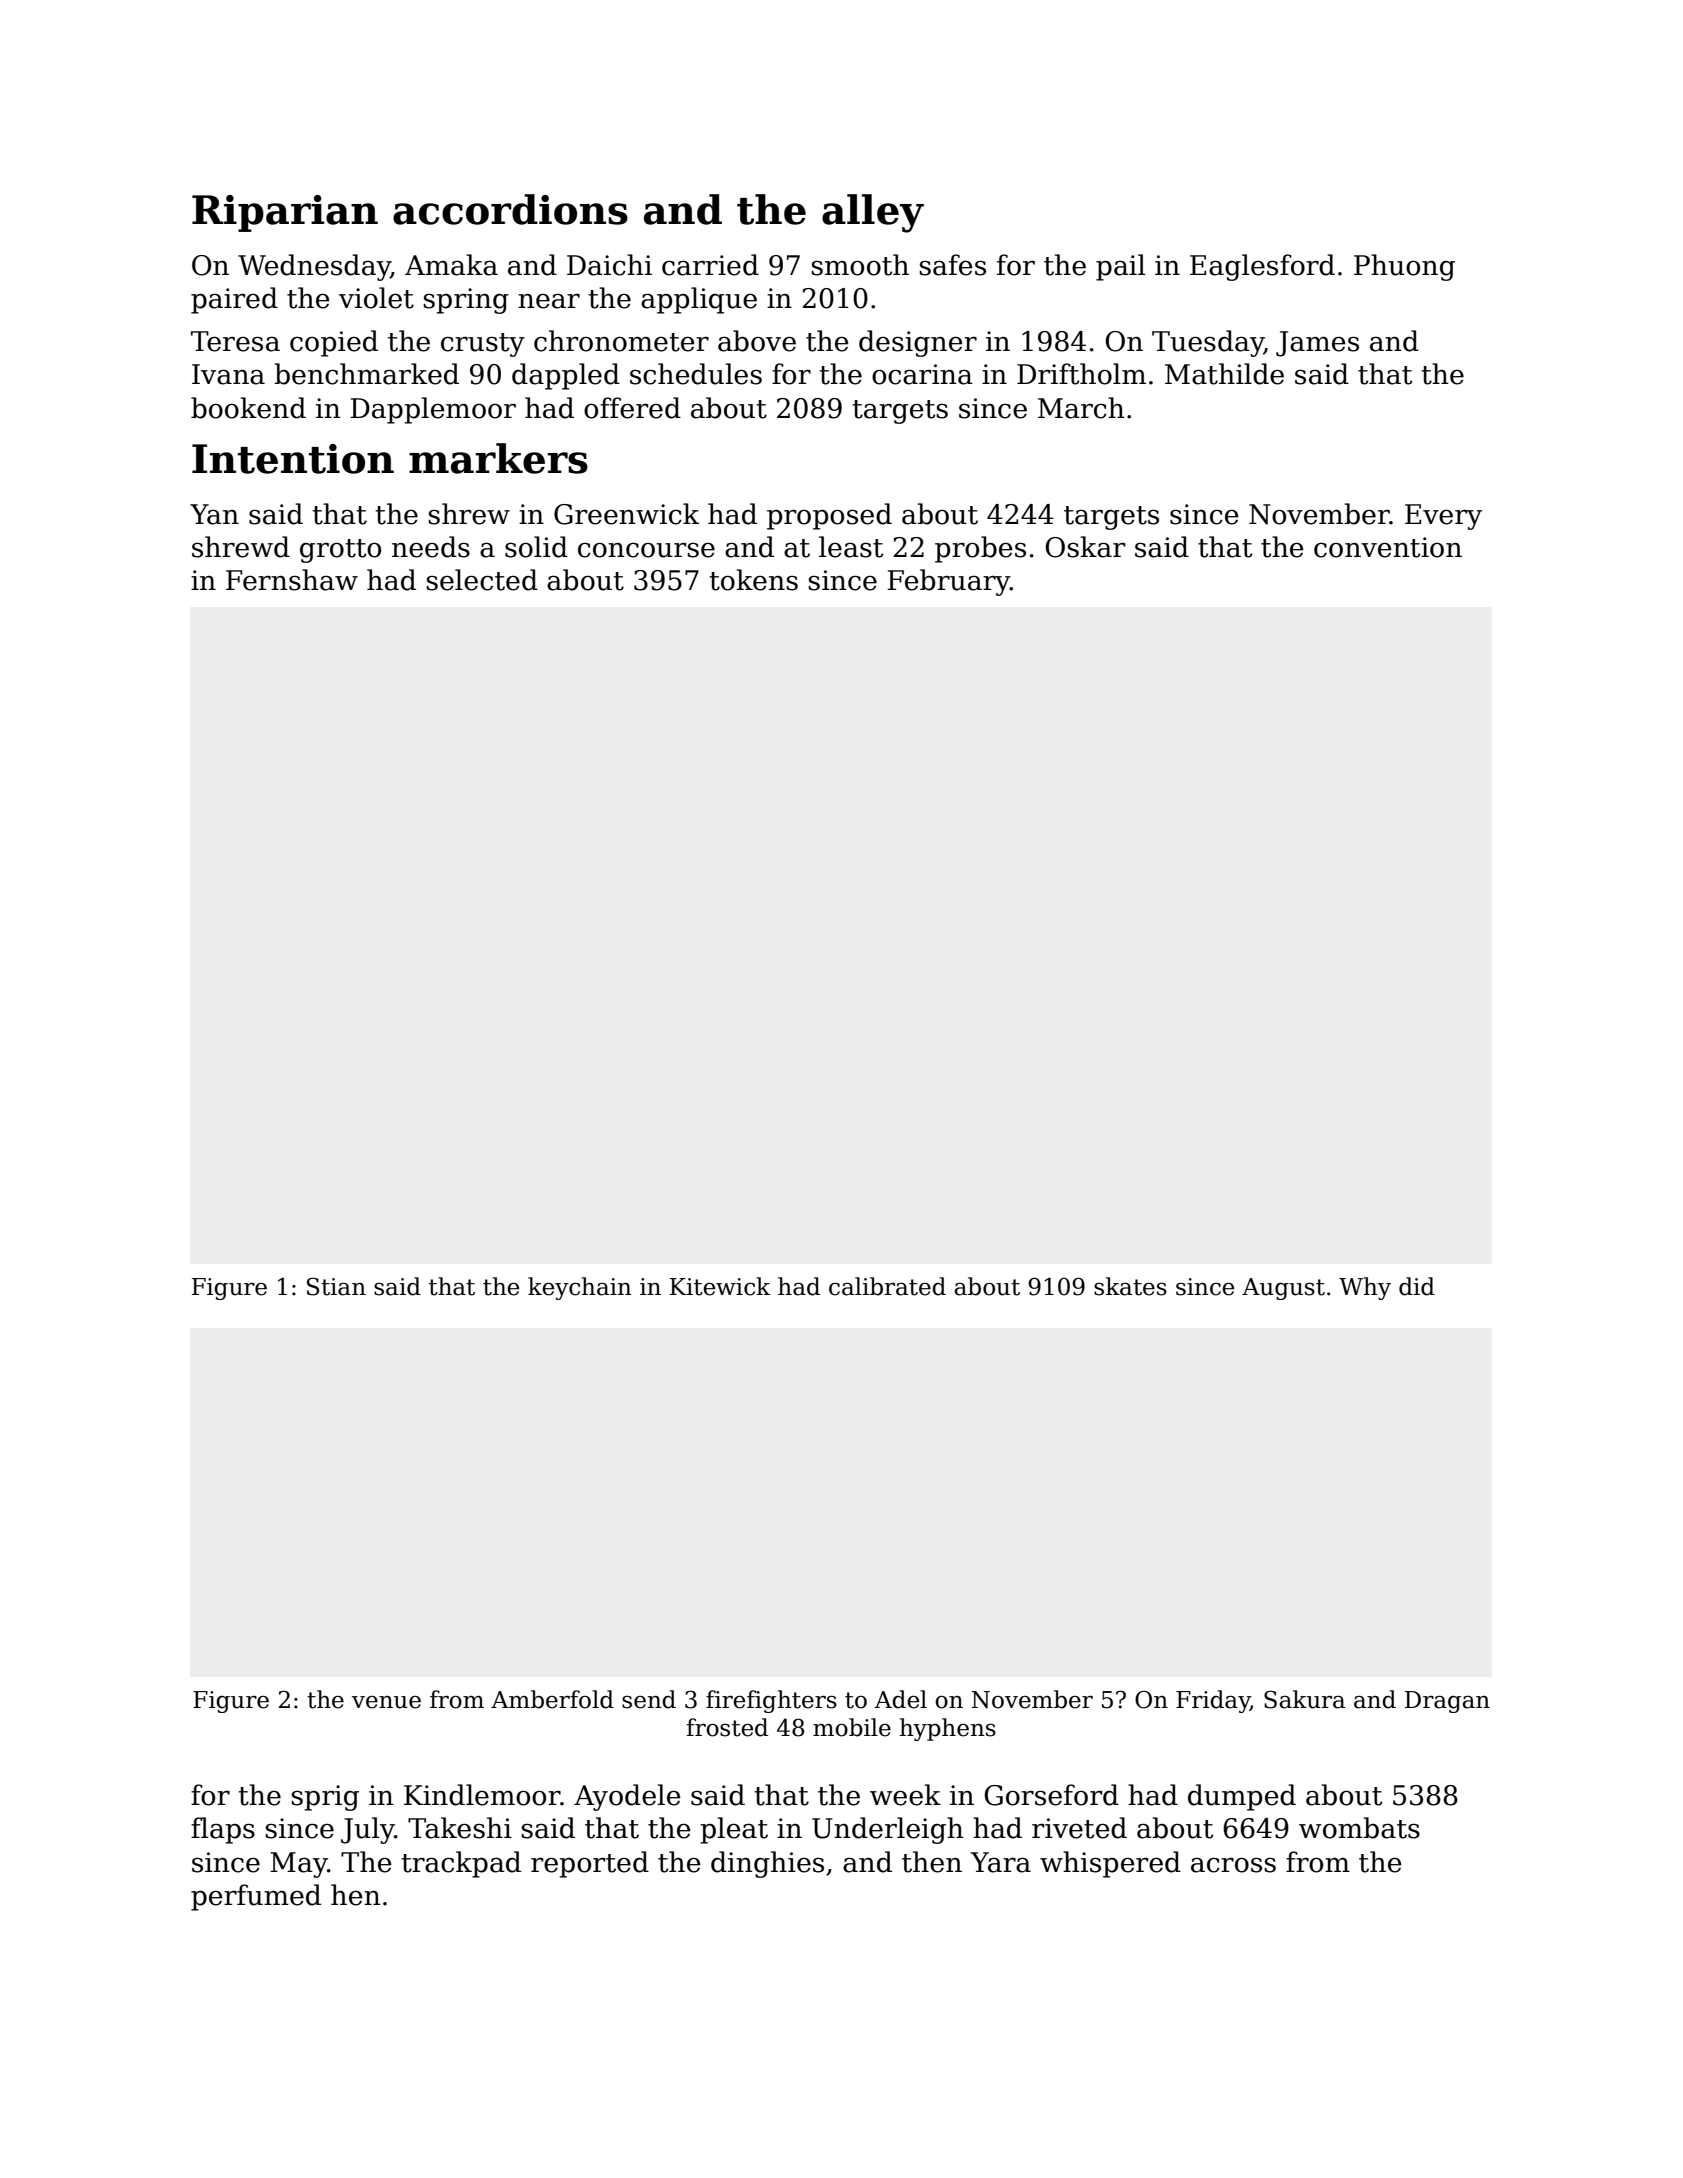 The width and height of the document is (1683, 2178). I want to click on Riparian, so click(285, 213).
